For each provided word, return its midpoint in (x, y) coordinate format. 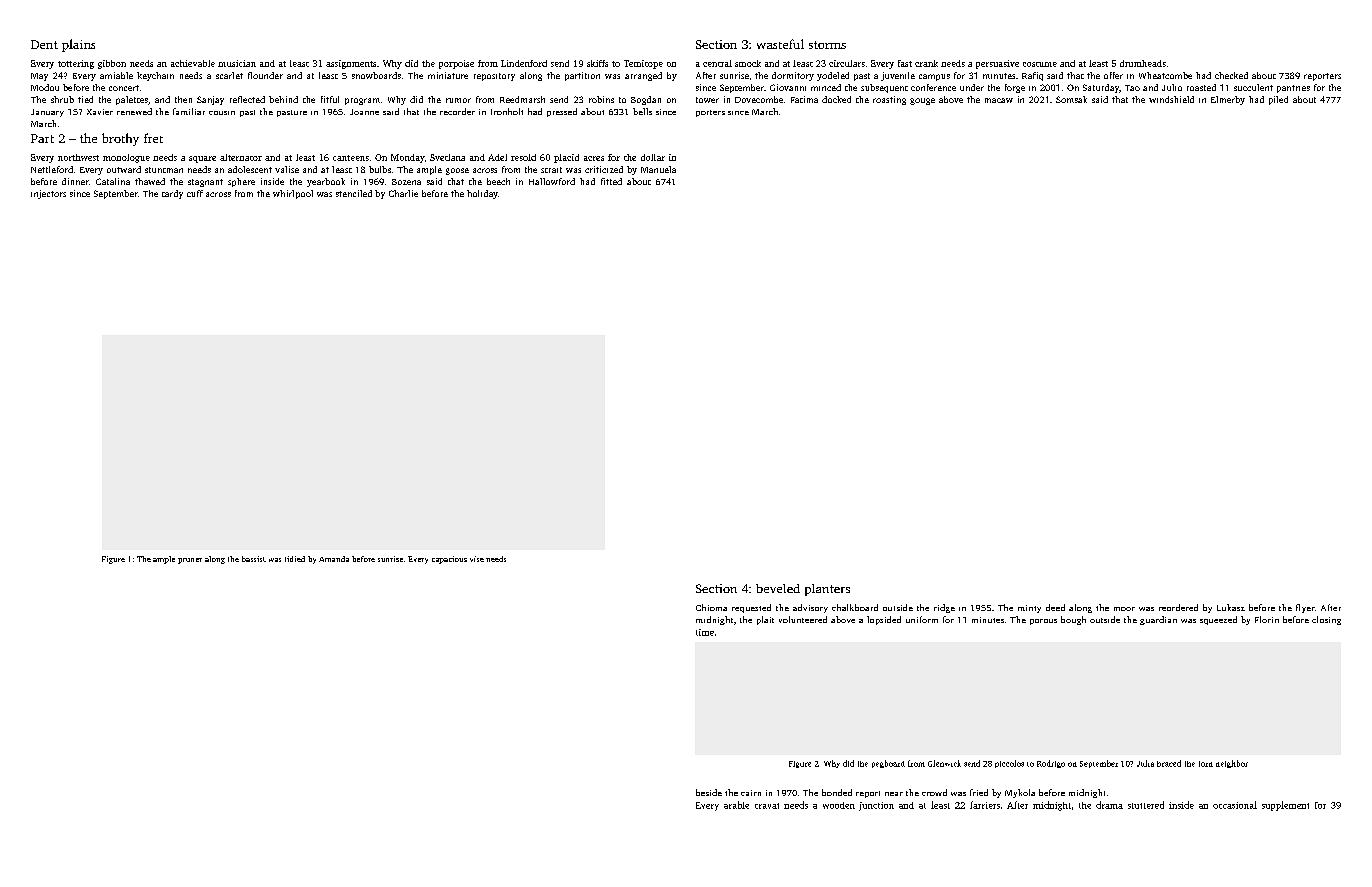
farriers (985, 805)
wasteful (780, 44)
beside (709, 792)
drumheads (1143, 63)
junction (876, 806)
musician (237, 63)
